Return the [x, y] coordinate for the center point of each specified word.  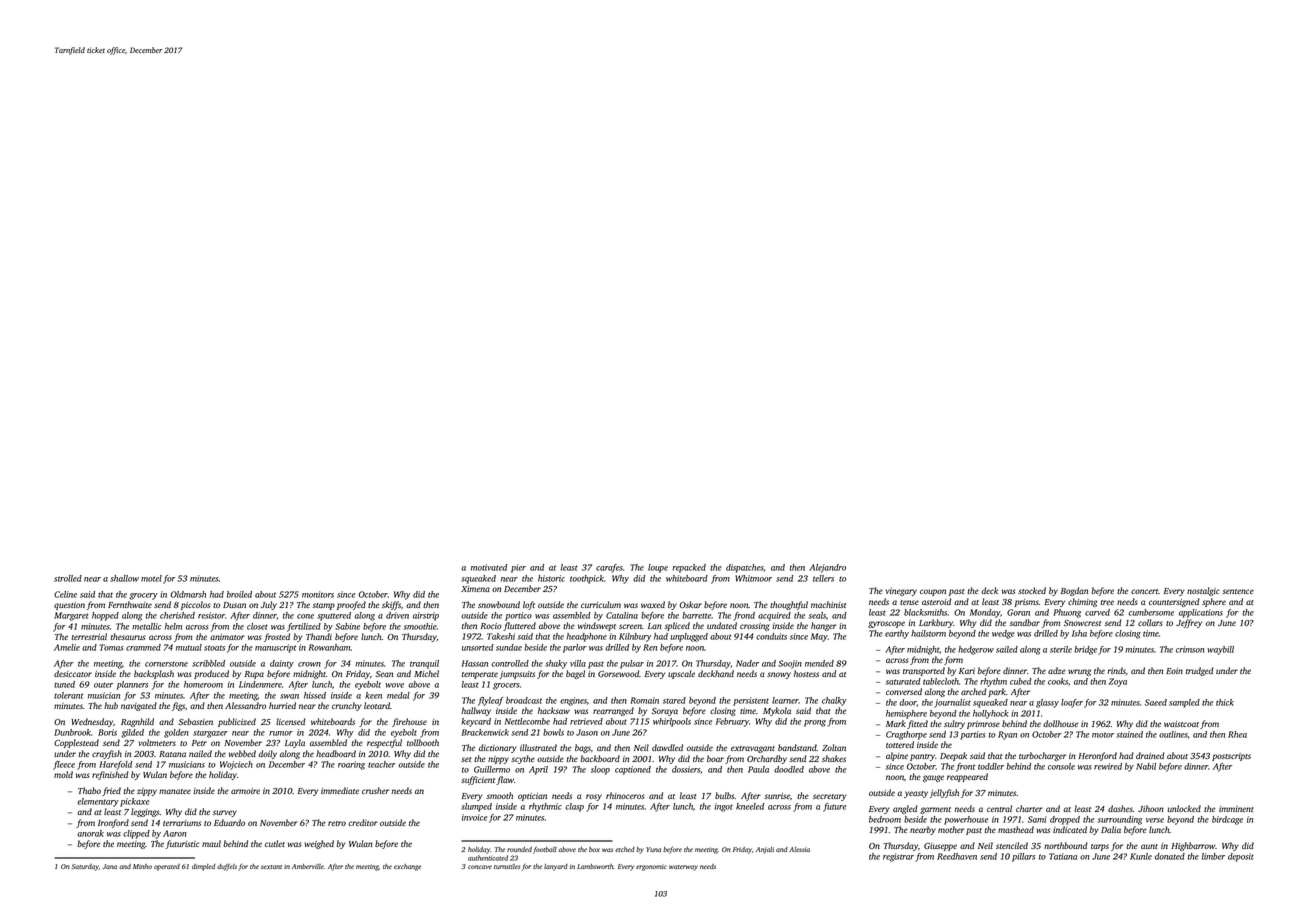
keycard [476, 722]
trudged [1200, 671]
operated [167, 867]
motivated [489, 567]
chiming [1082, 602]
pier [518, 568]
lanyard [556, 867]
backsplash [154, 674]
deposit [1241, 857]
